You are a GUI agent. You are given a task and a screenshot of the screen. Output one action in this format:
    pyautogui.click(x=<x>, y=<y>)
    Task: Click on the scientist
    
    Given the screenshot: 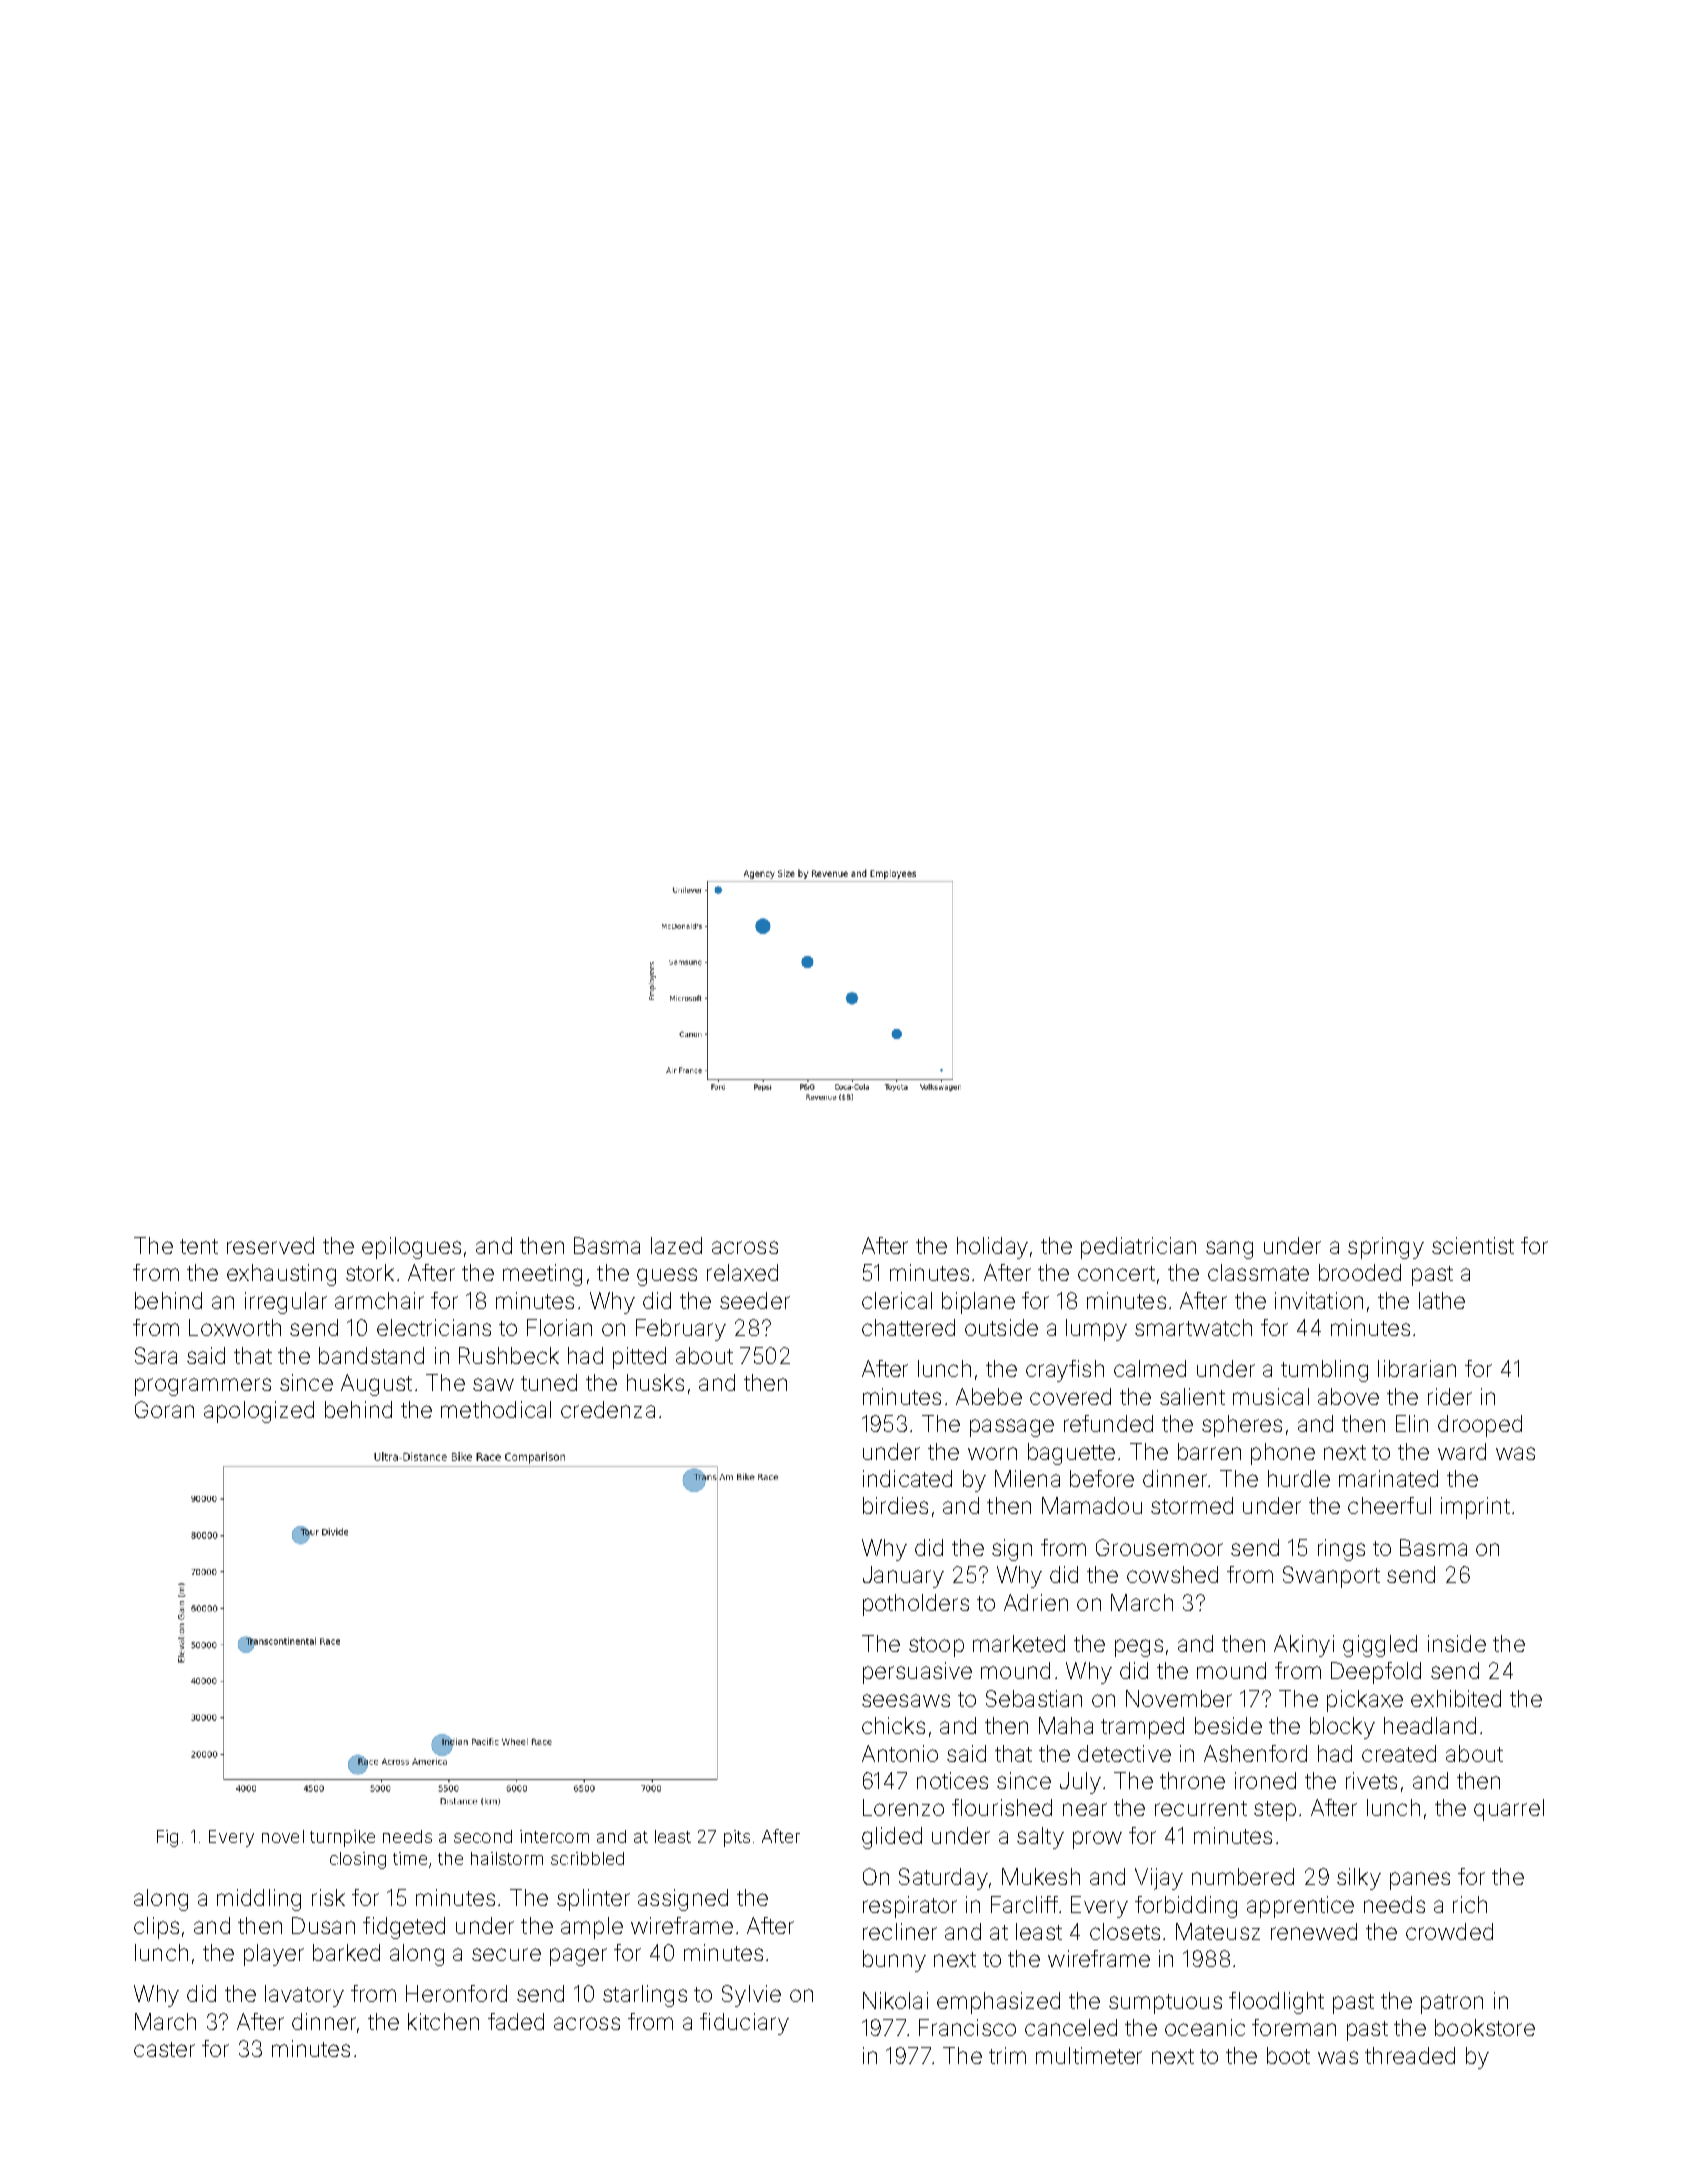 What is the action you would take?
    pyautogui.click(x=1473, y=1245)
